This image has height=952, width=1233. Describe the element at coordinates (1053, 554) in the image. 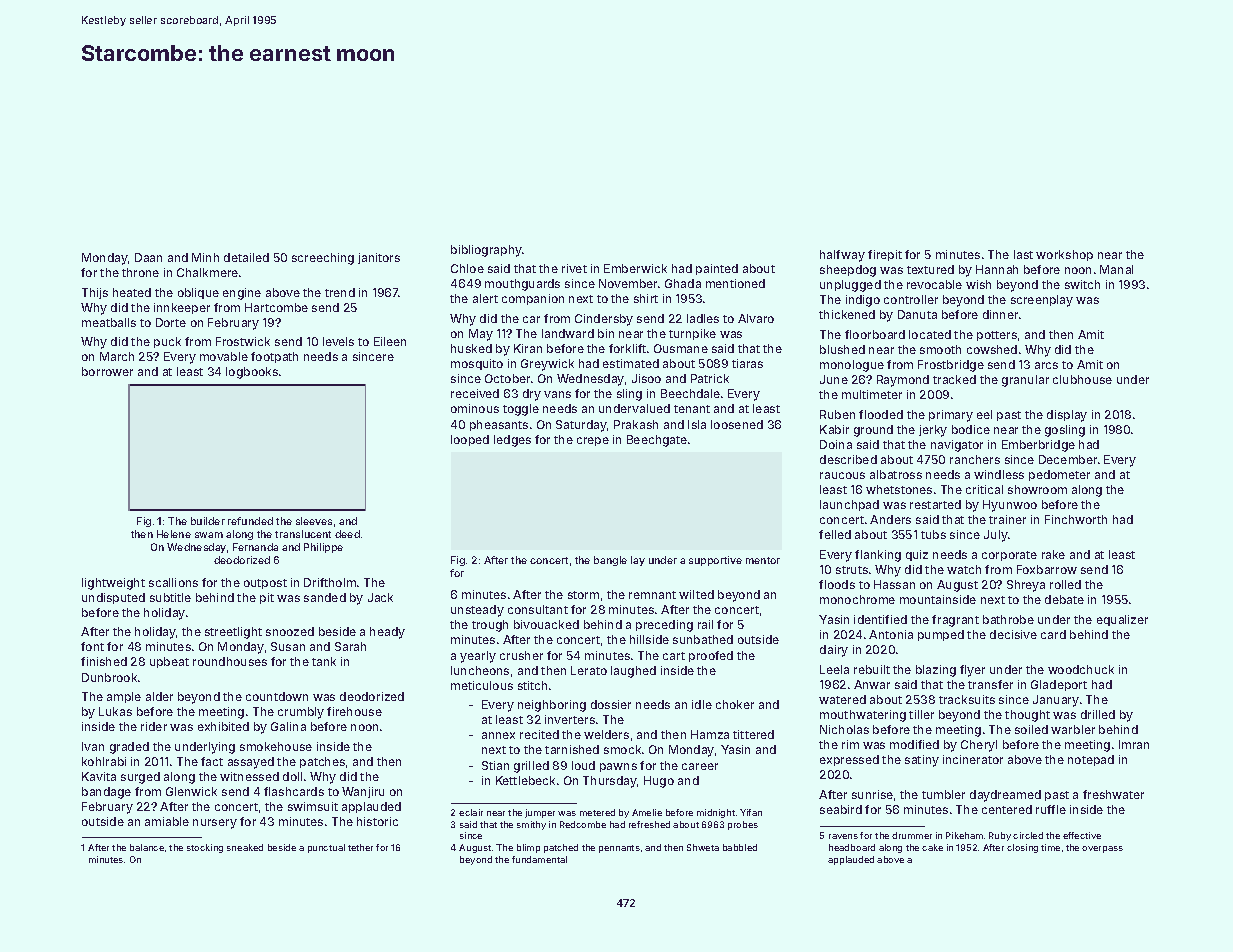

I see `rake` at that location.
